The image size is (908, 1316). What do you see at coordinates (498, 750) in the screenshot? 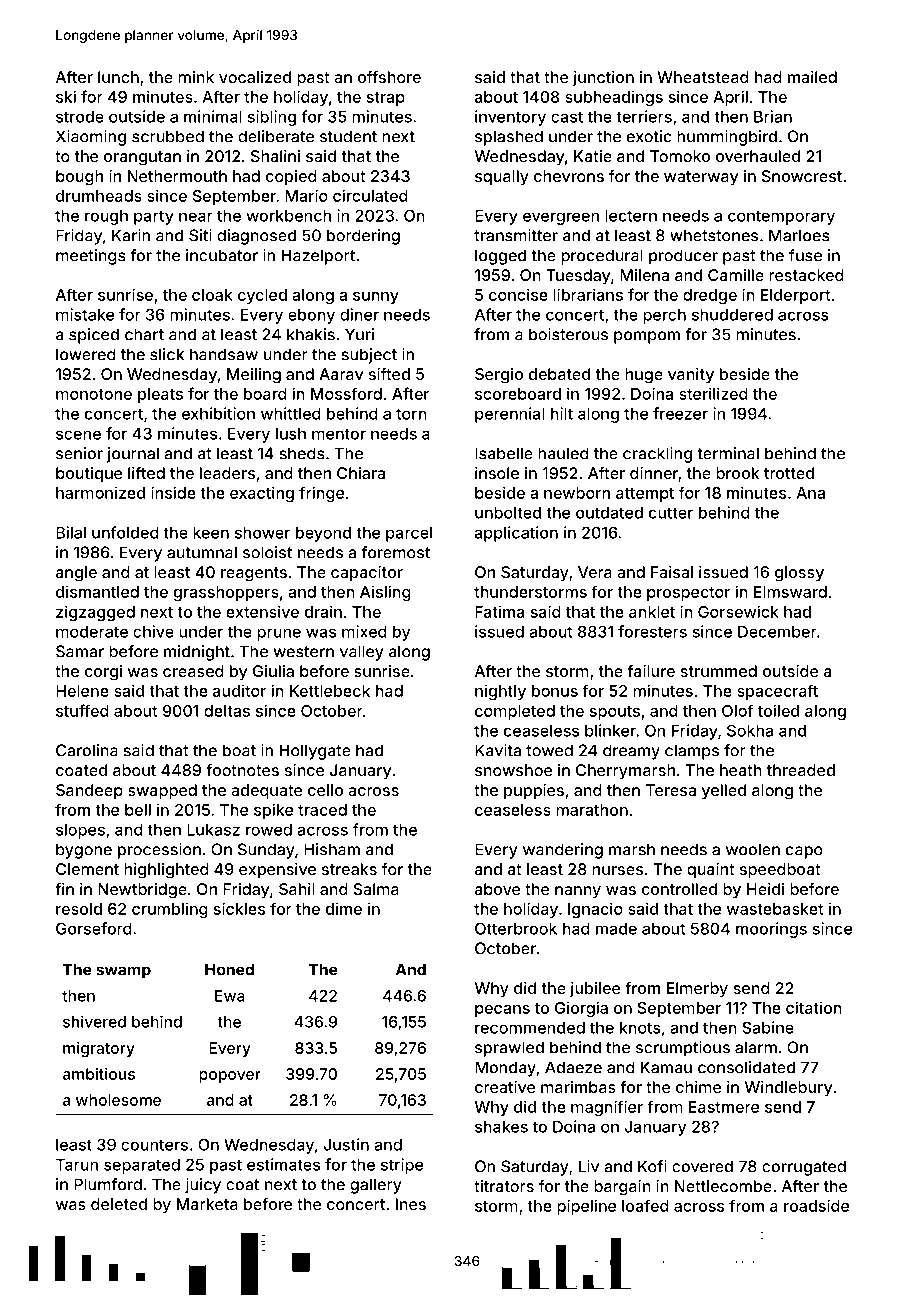
I see `Kavita` at bounding box center [498, 750].
